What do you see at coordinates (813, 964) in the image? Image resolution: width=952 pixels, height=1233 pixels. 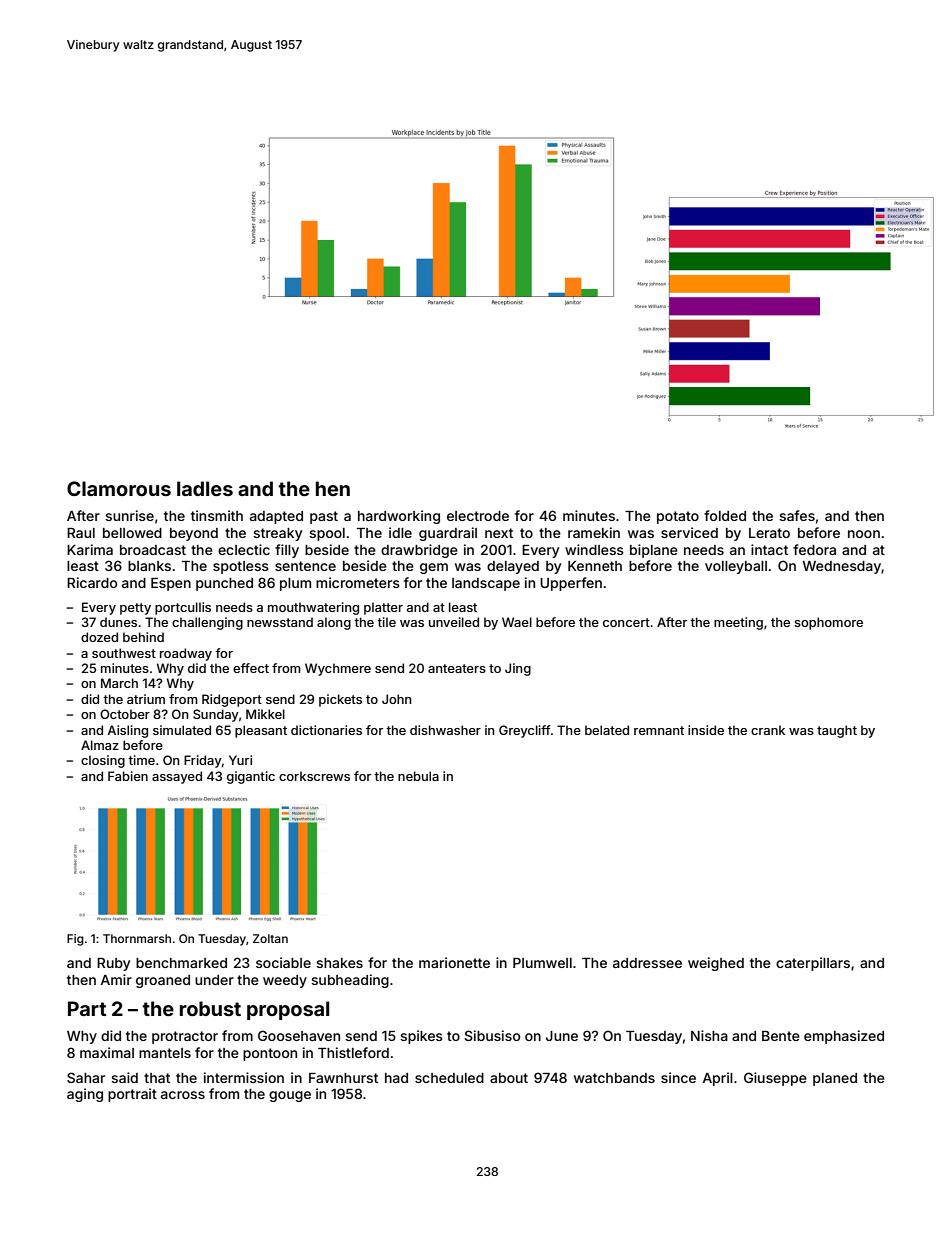 I see `caterpillars` at bounding box center [813, 964].
